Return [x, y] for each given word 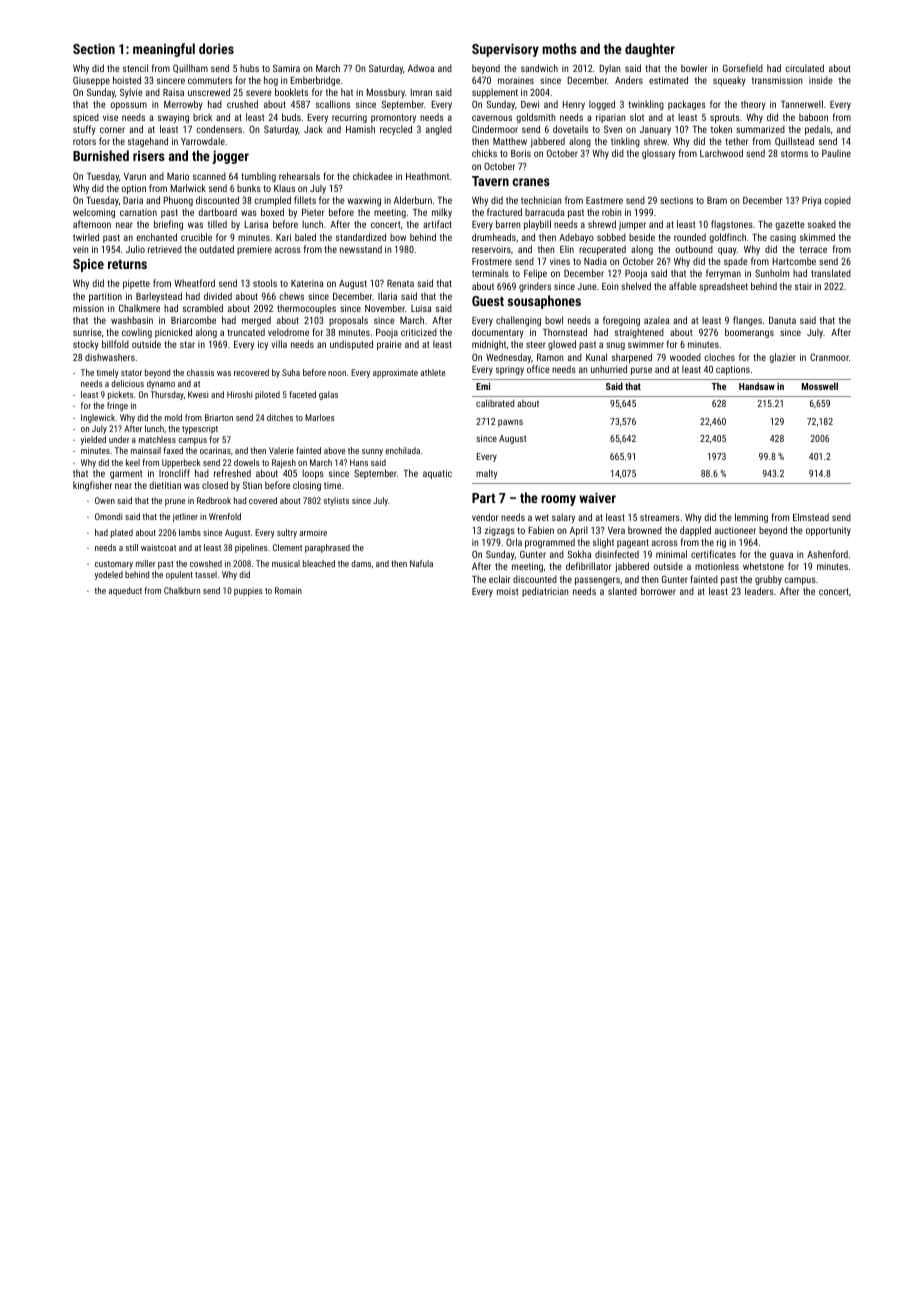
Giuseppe [91, 81]
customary [114, 565]
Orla [514, 542]
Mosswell [820, 386]
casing [783, 238]
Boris [521, 153]
